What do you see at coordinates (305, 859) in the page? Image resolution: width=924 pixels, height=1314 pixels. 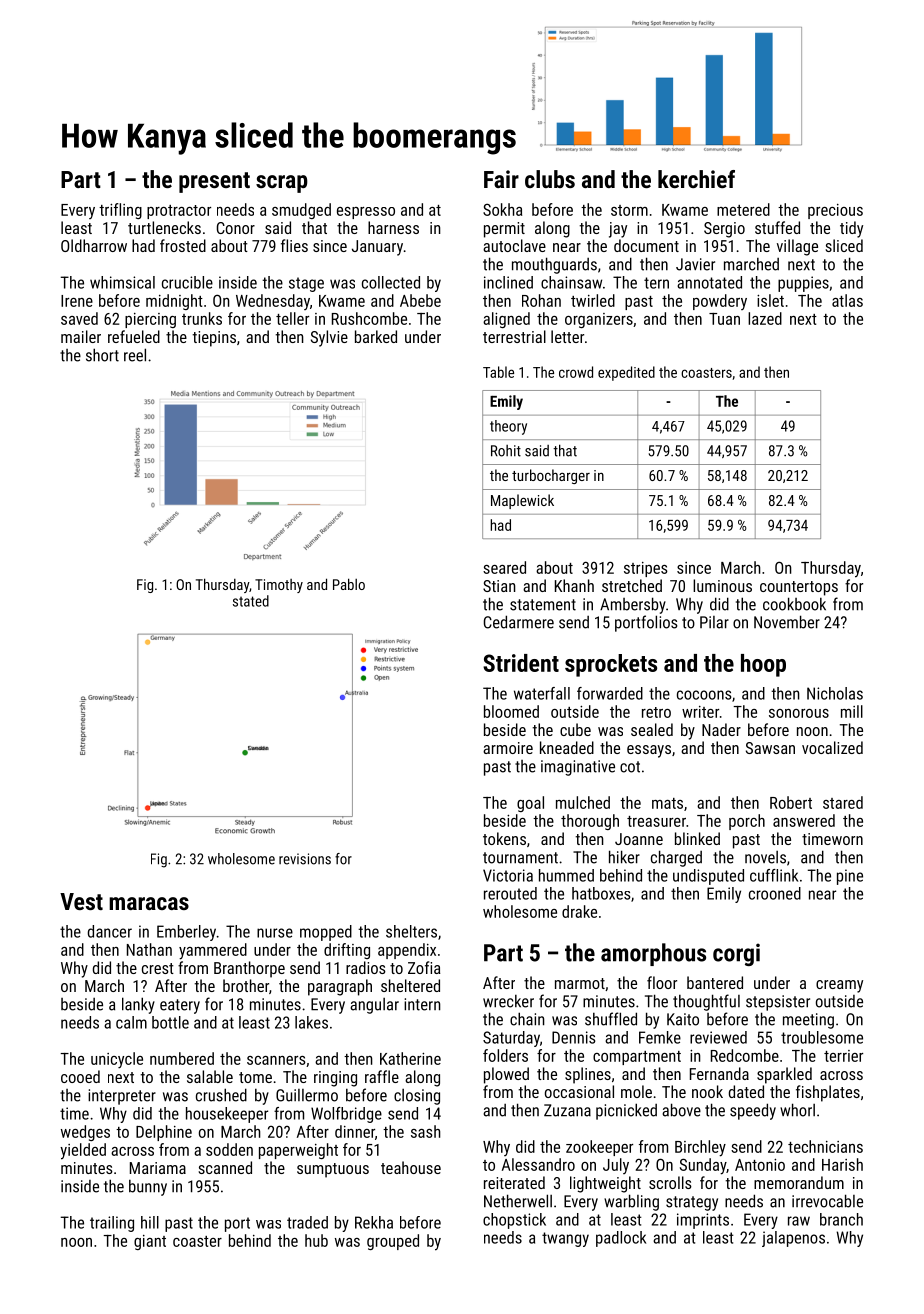 I see `revisions` at bounding box center [305, 859].
